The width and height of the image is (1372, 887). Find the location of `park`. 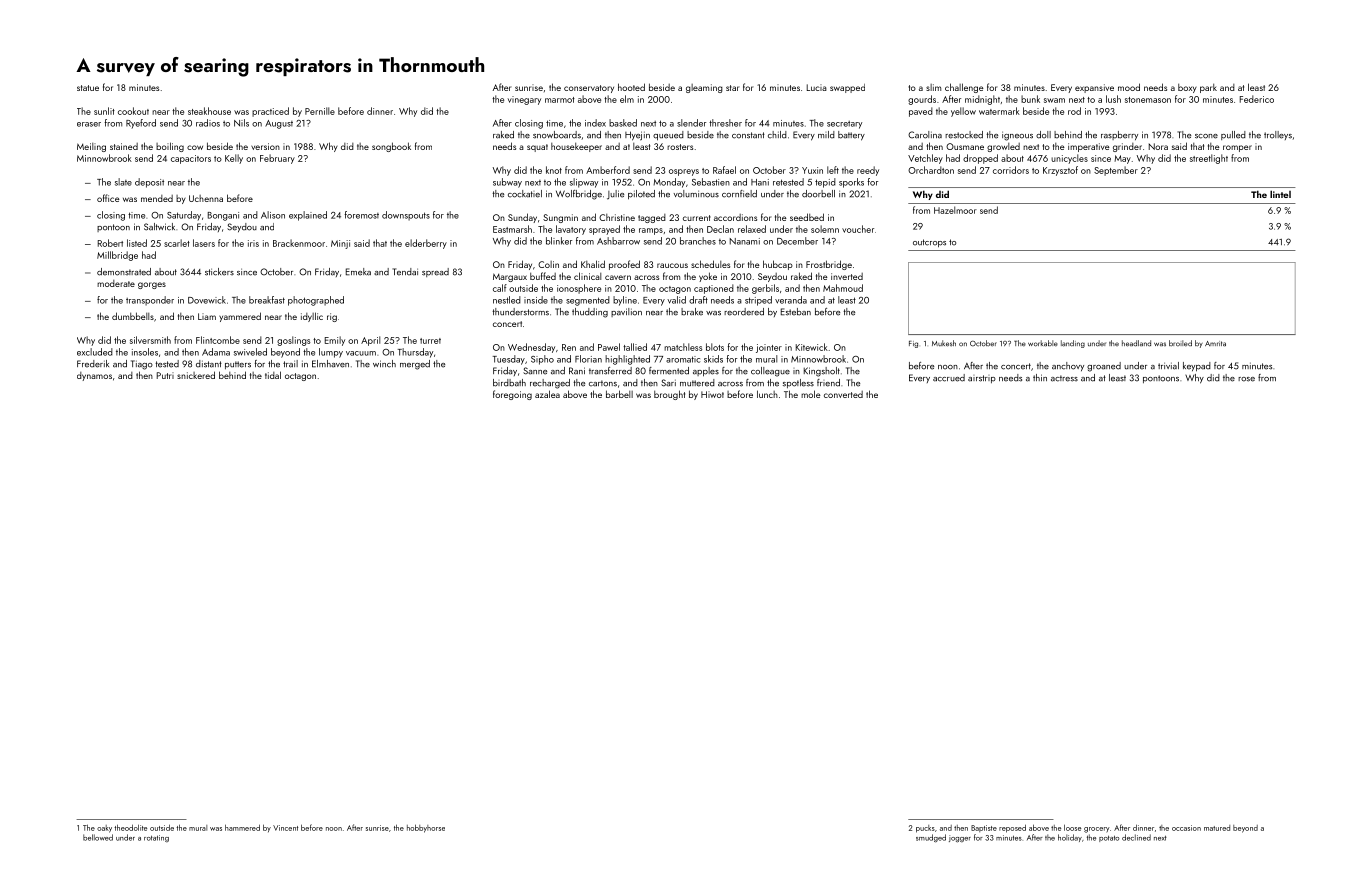

park is located at coordinates (1208, 88).
